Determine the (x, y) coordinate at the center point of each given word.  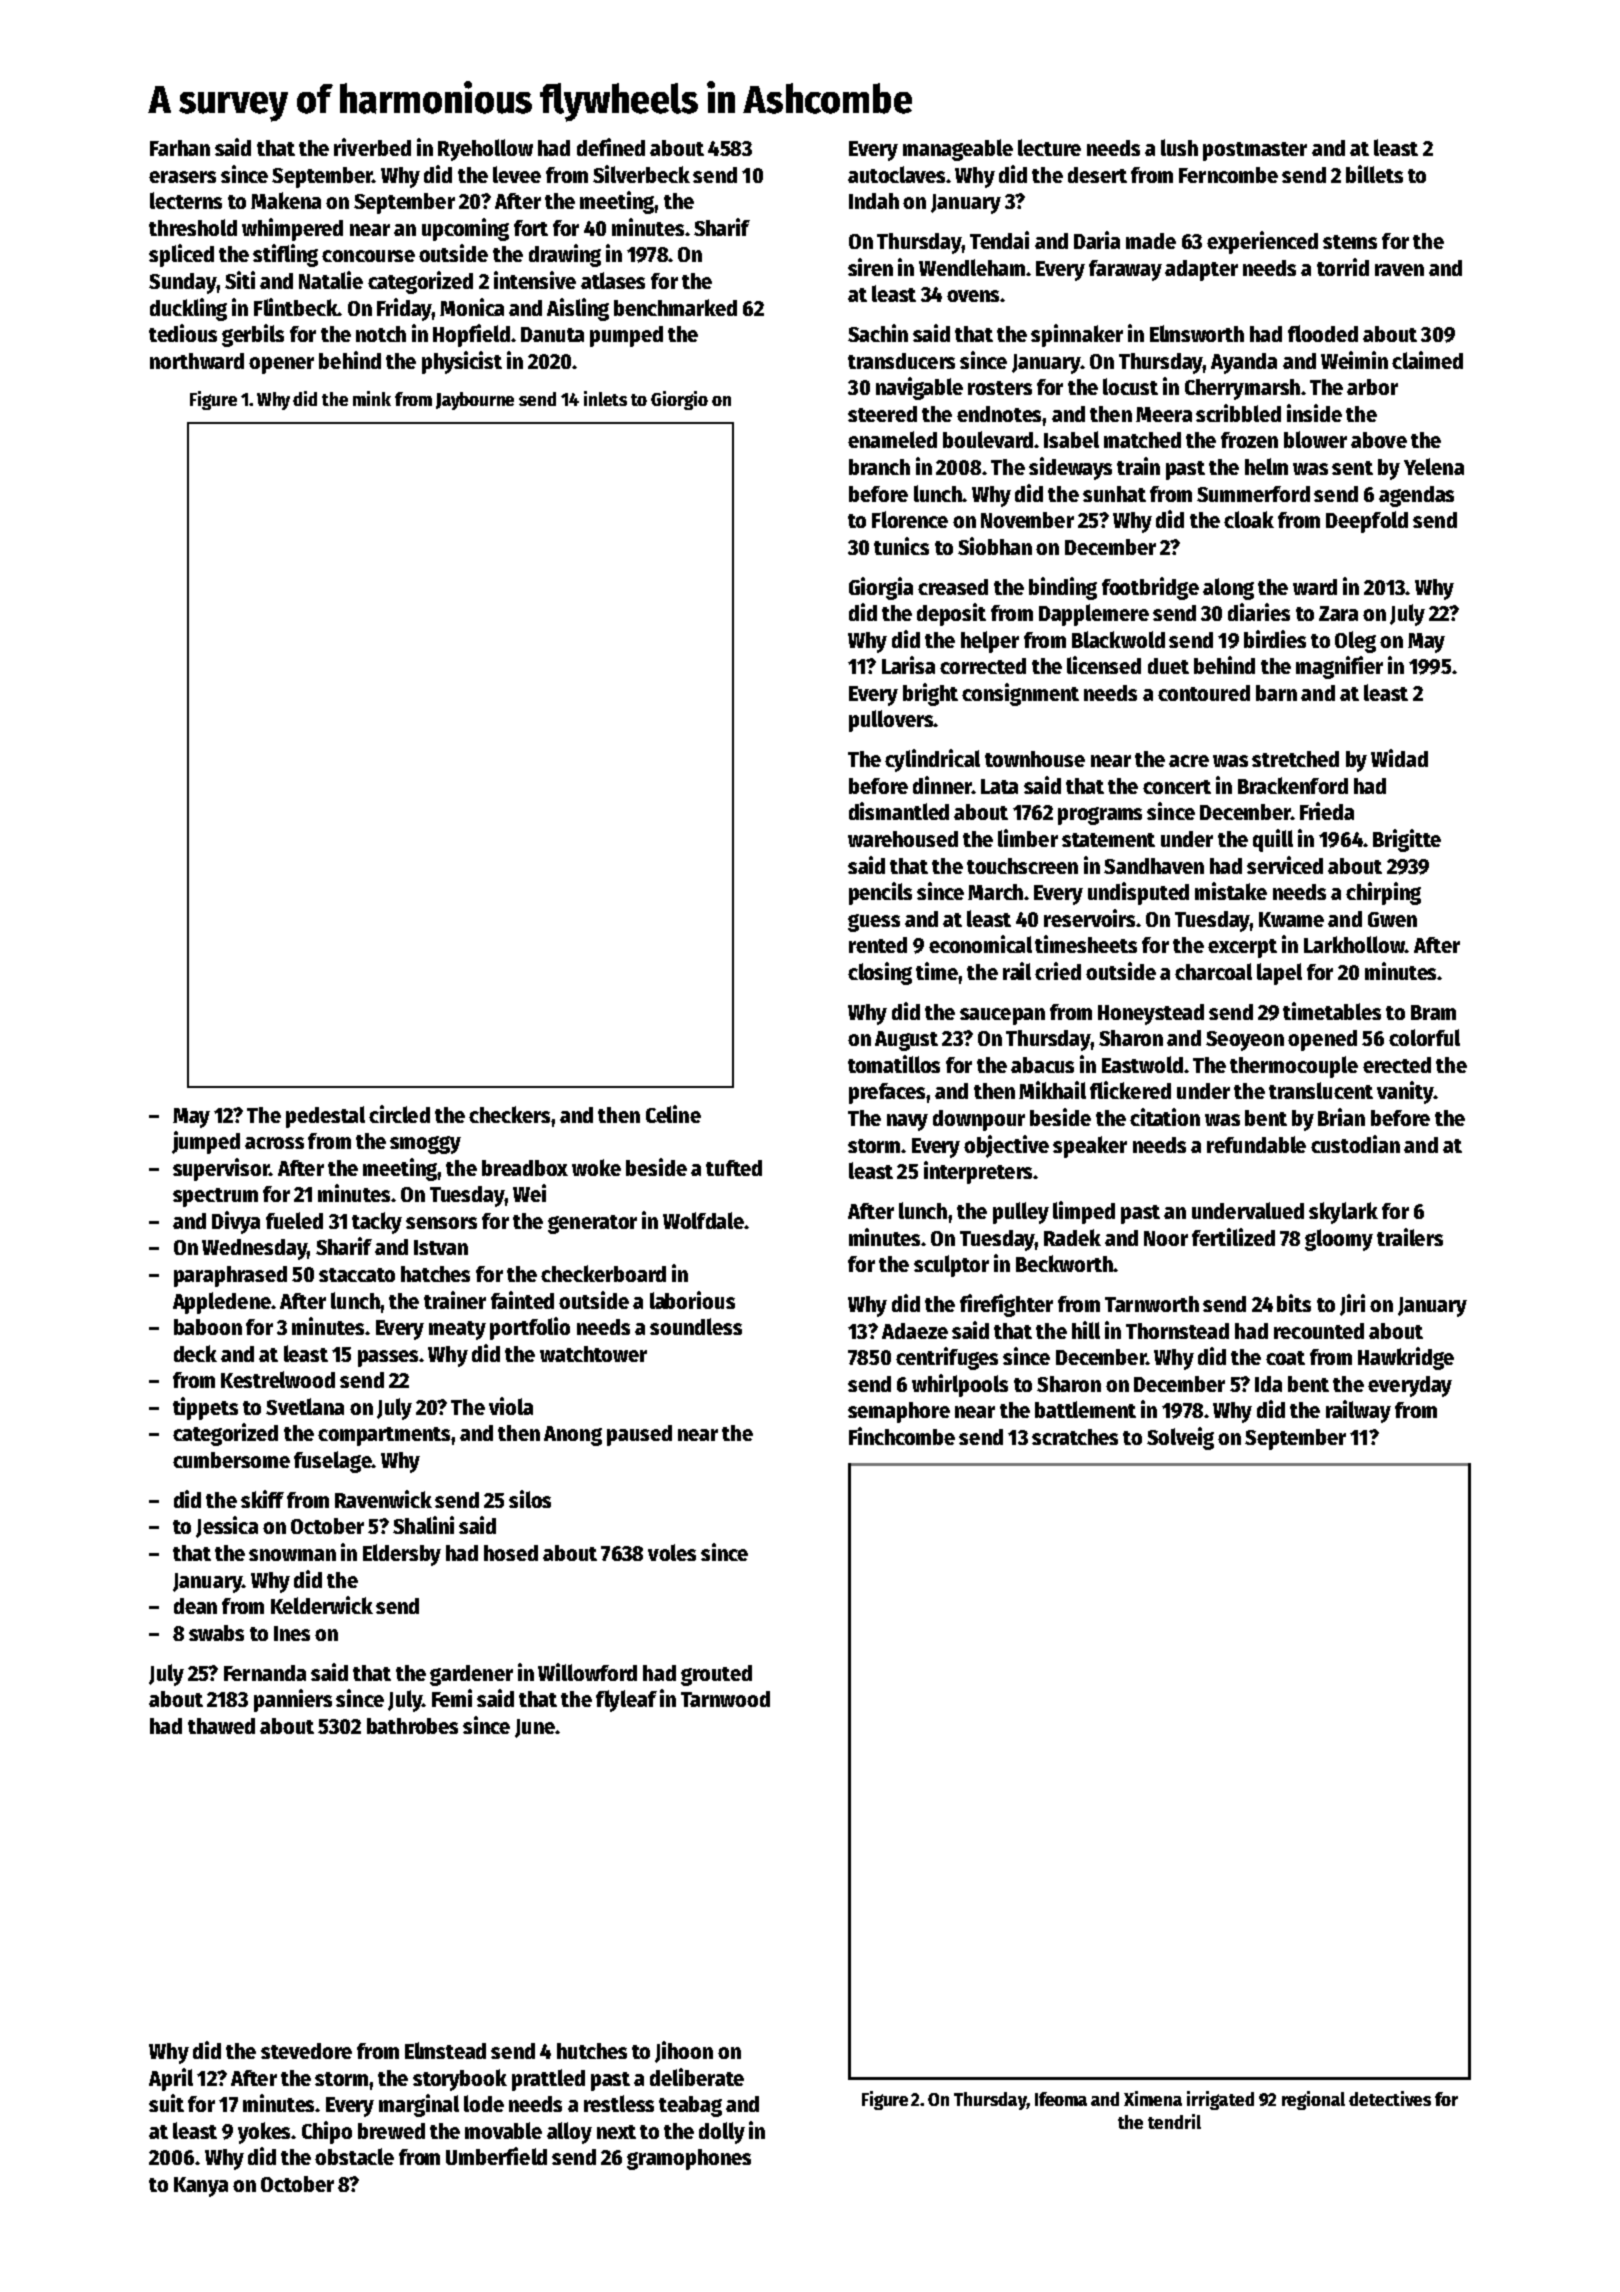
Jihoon (684, 2052)
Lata (999, 786)
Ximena (1153, 2098)
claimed (1427, 360)
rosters (1000, 388)
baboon (208, 1327)
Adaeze (915, 1331)
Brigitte (1407, 840)
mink (372, 398)
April (171, 2079)
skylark (1343, 1213)
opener (281, 365)
